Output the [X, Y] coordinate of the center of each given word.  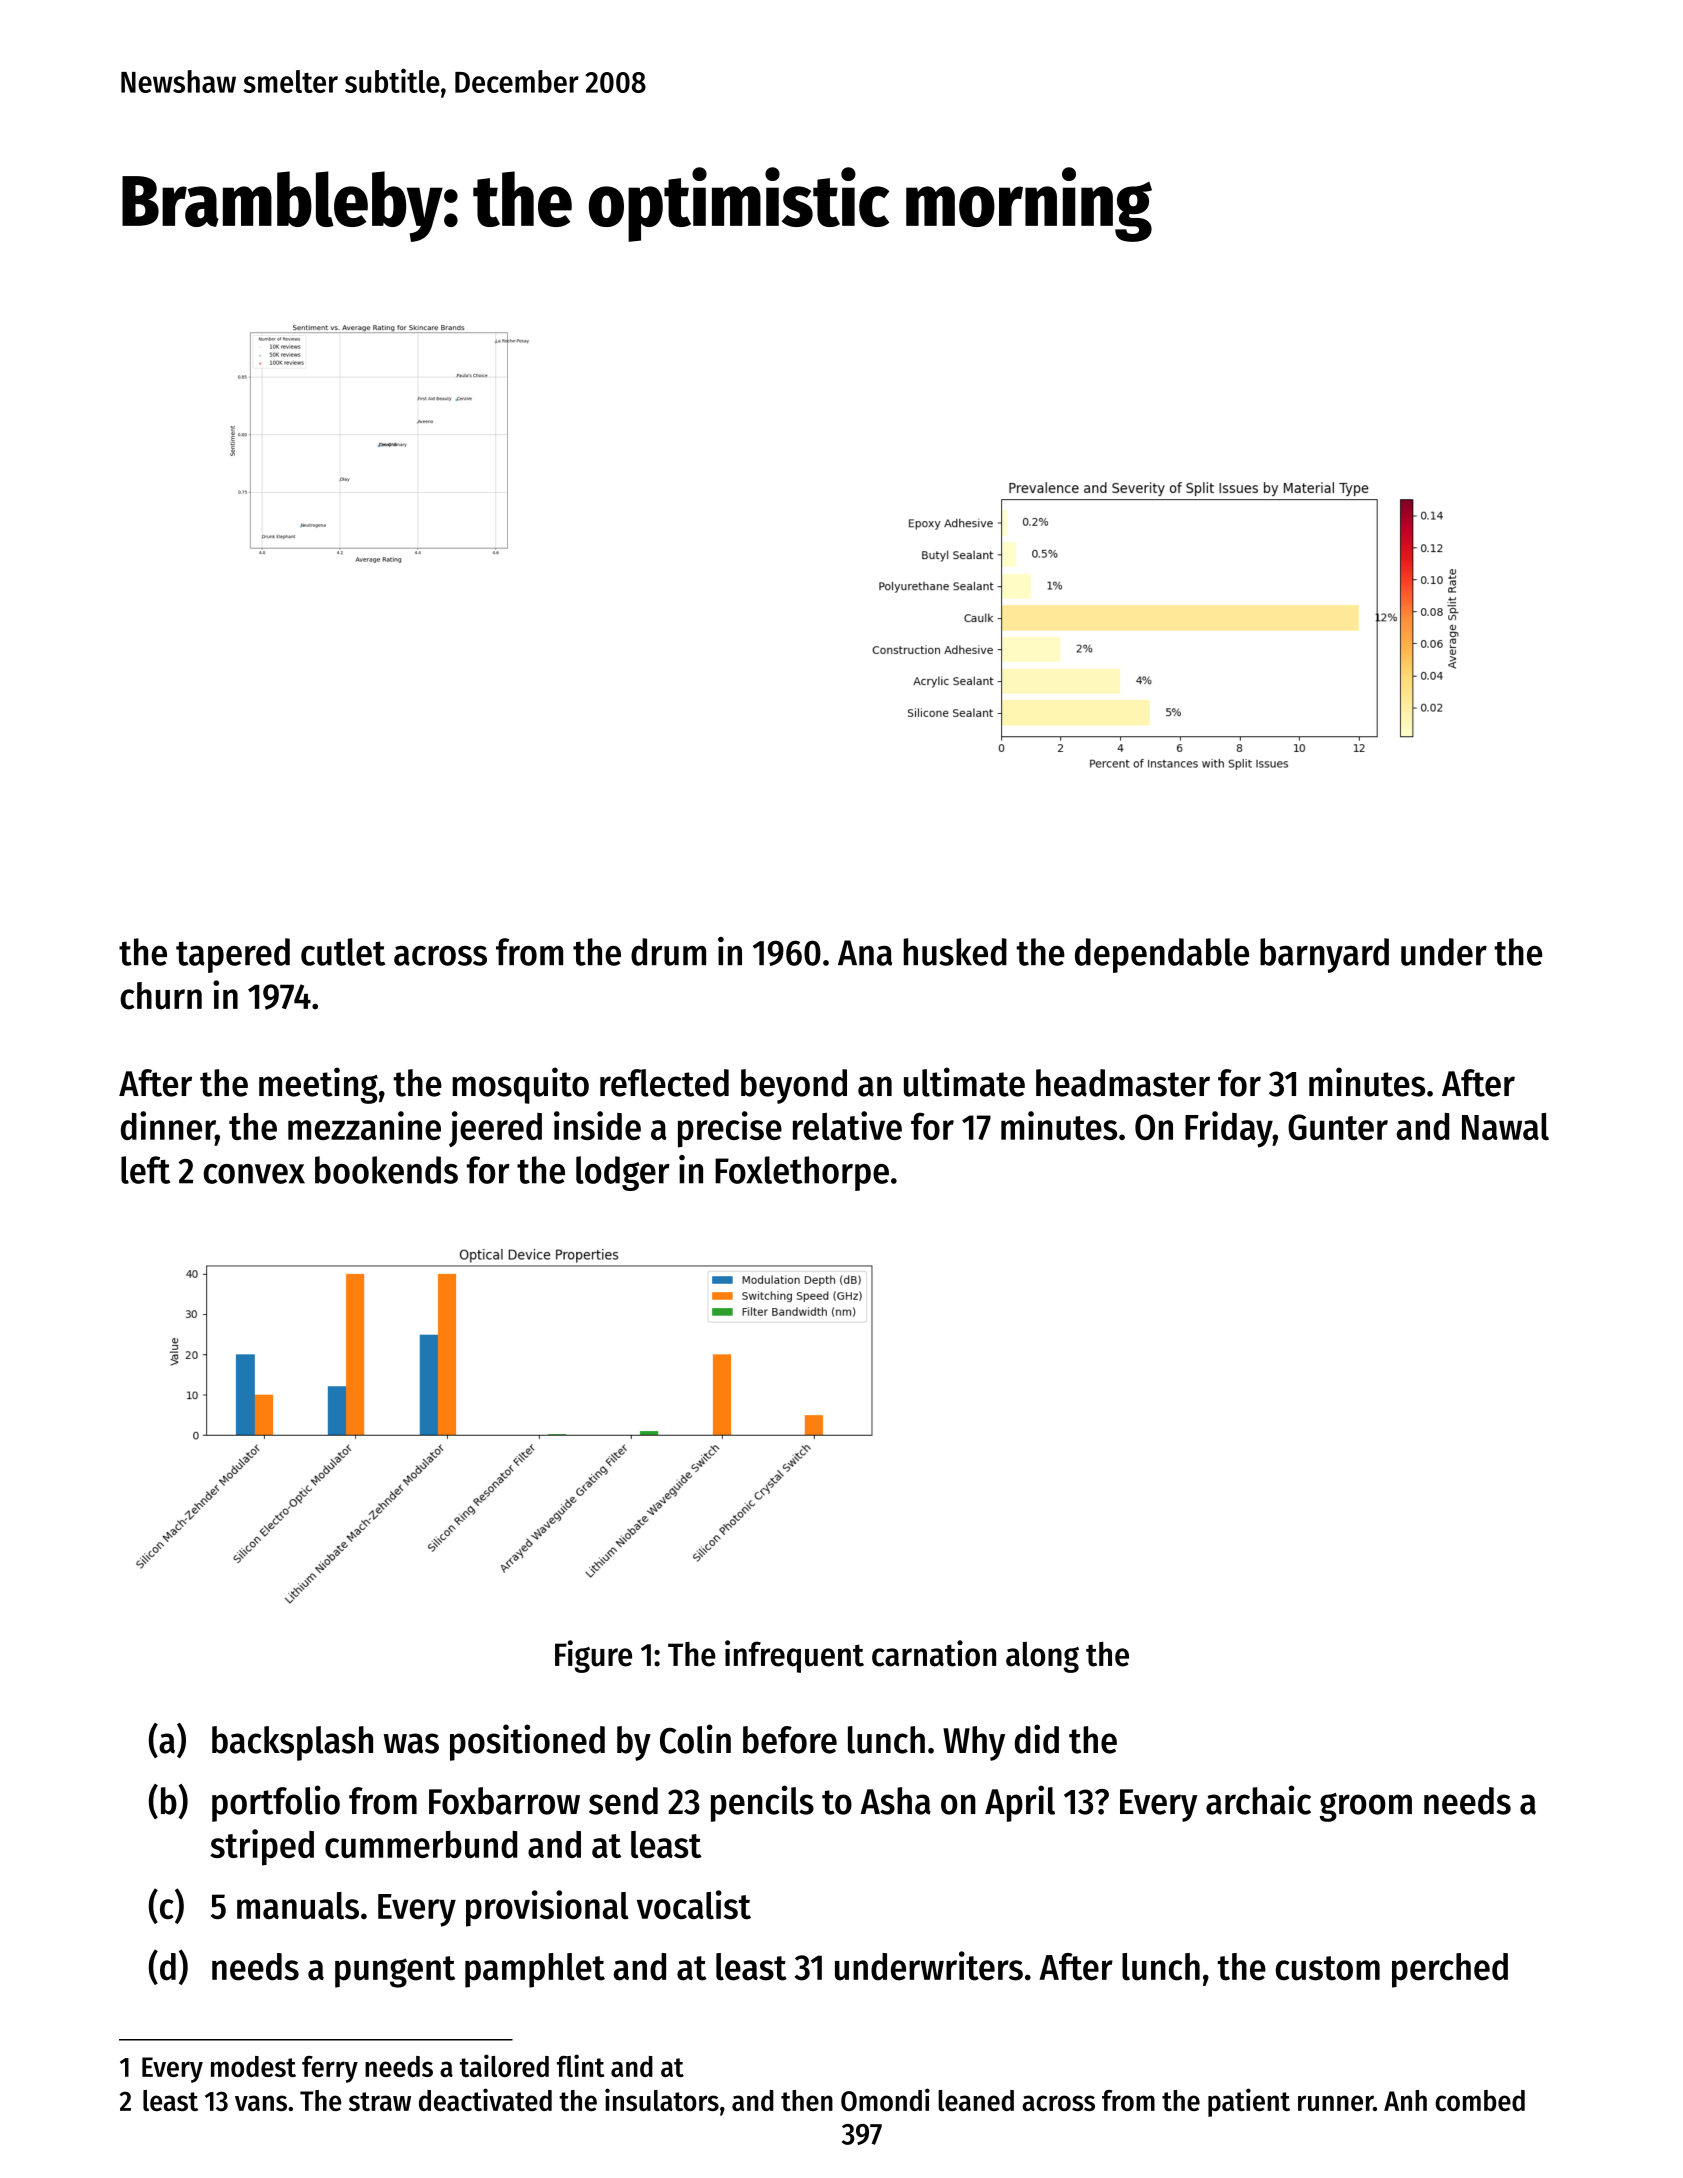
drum [668, 952]
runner [1335, 2103]
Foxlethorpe [802, 1173]
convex [254, 1174]
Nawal [1505, 1126]
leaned [976, 2100]
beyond [794, 1086]
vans [261, 2103]
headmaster [1123, 1083]
